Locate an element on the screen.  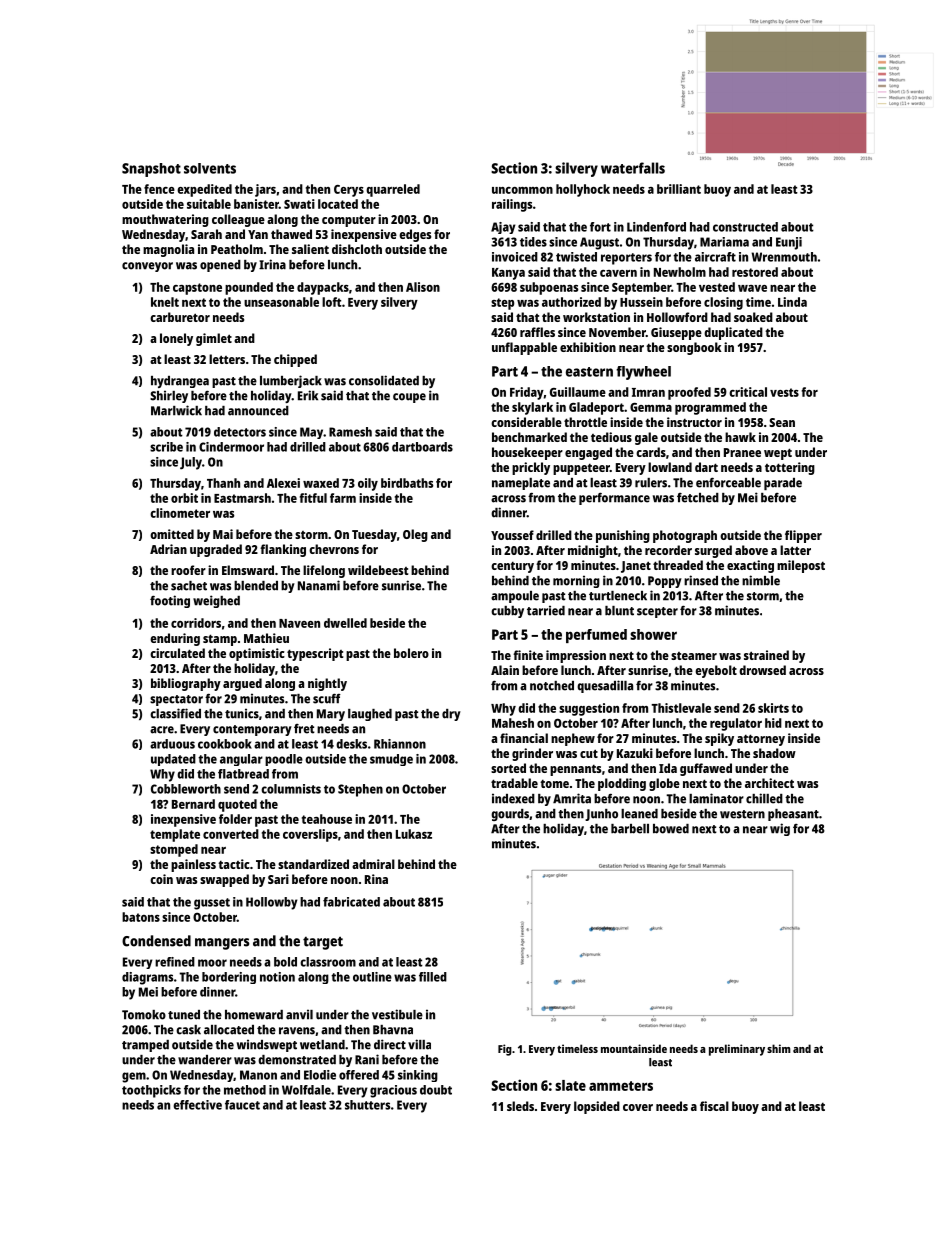
Bernard is located at coordinates (193, 804).
